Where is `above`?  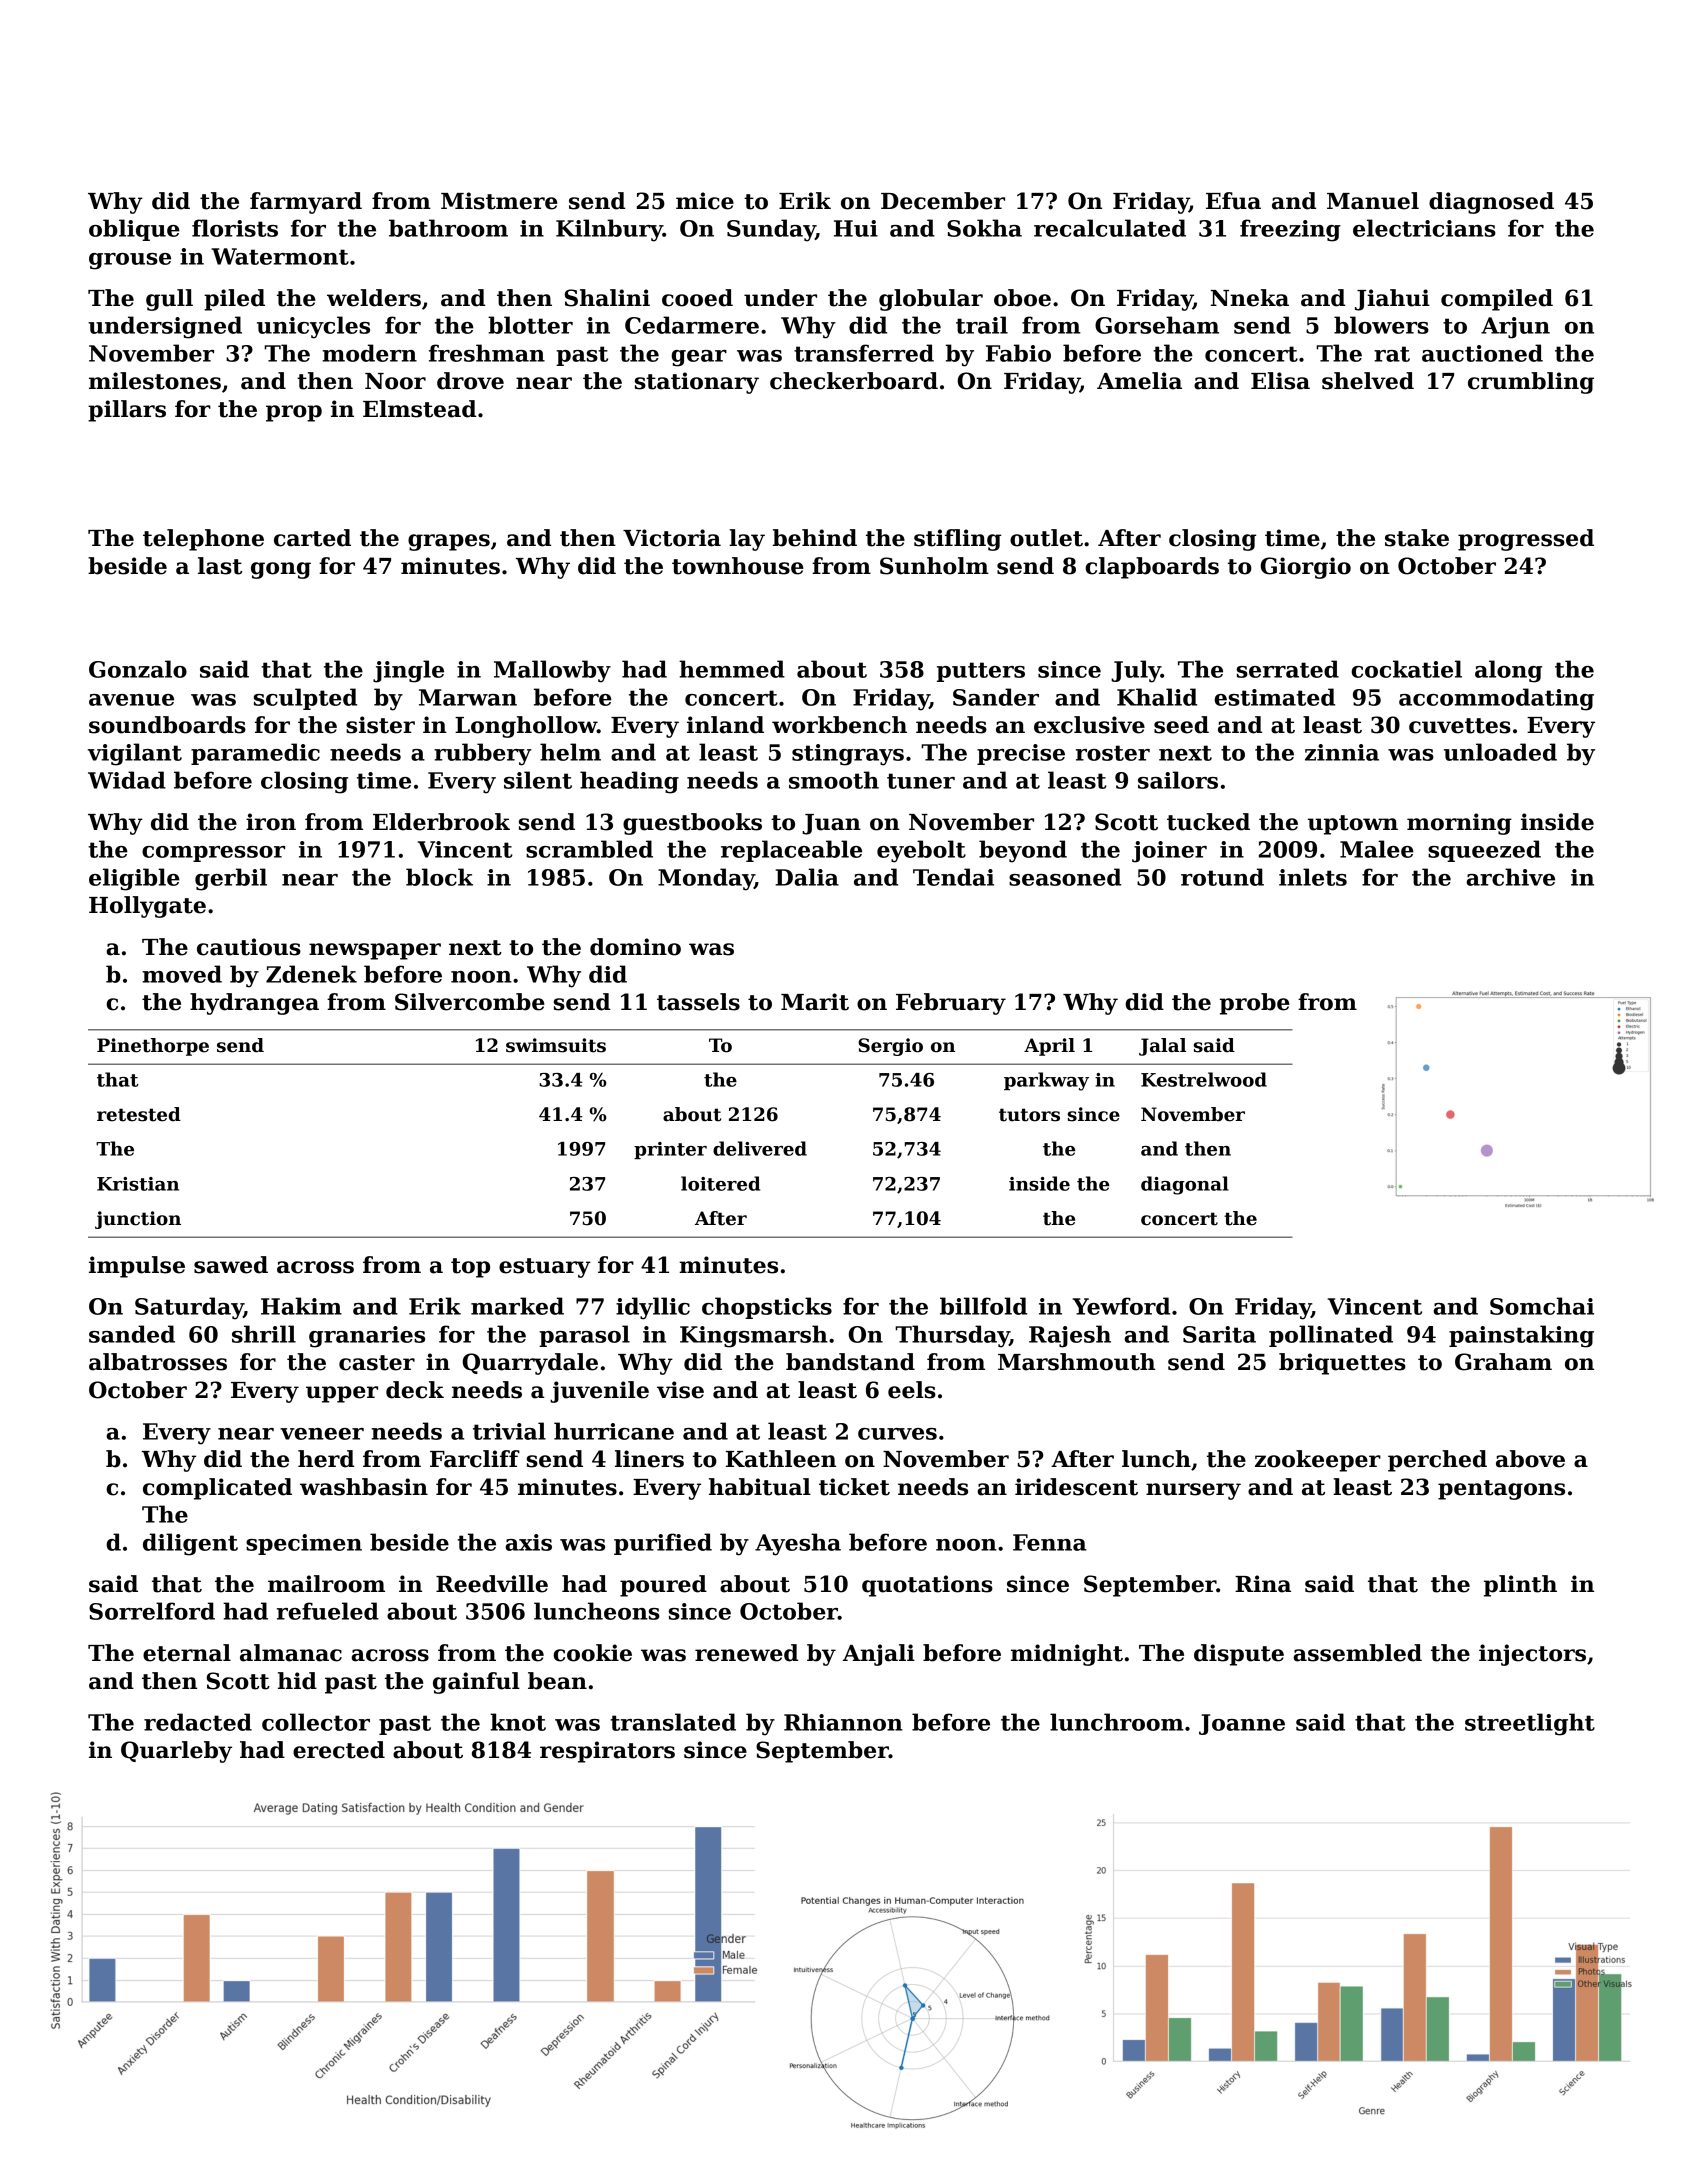 above is located at coordinates (1530, 1459).
